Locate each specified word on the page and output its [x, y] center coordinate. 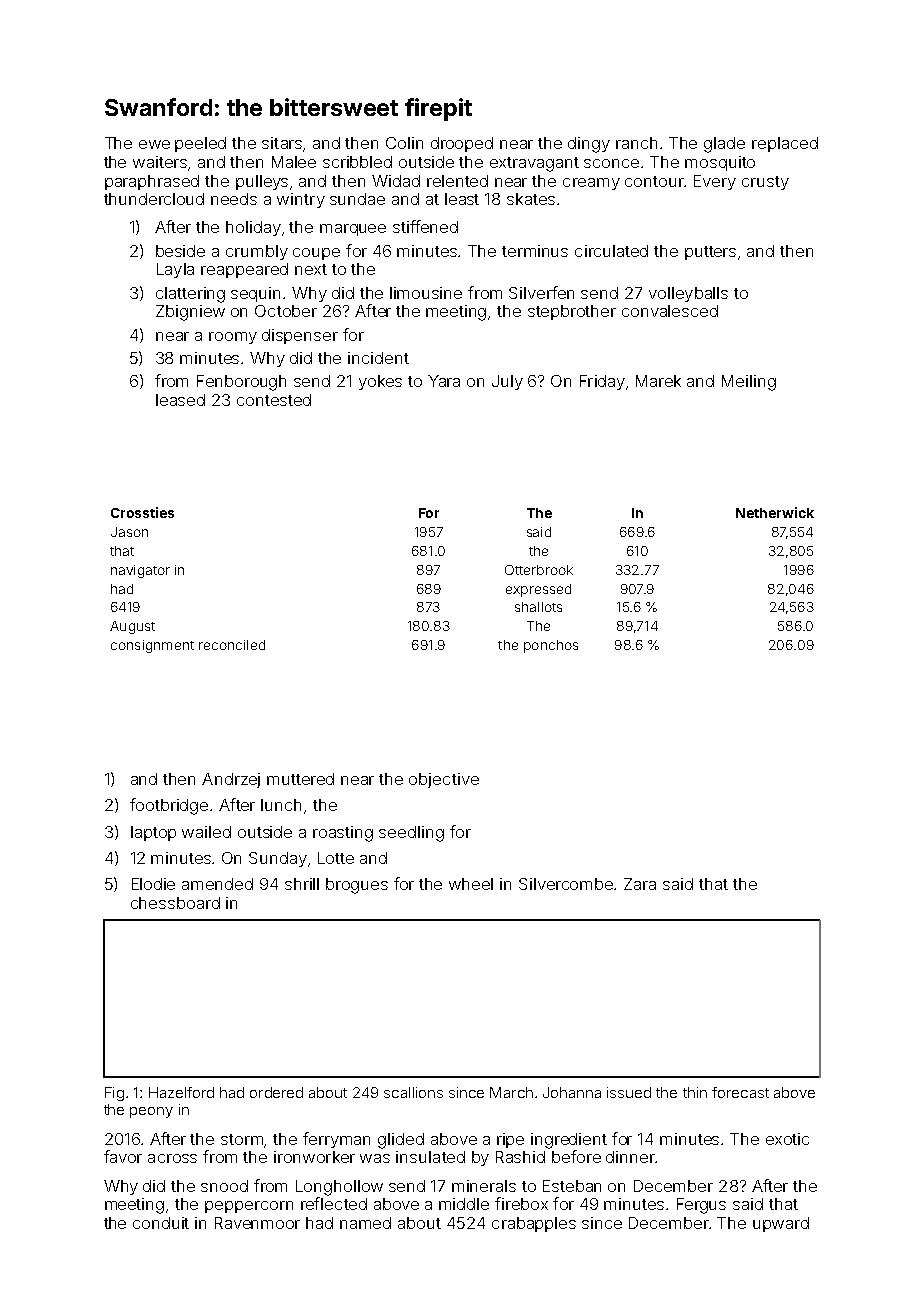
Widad [396, 181]
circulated [611, 251]
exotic [787, 1139]
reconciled [232, 645]
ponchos [551, 646]
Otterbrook [539, 570]
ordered [276, 1092]
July [507, 382]
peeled [200, 144]
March [511, 1092]
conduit [161, 1223]
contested [274, 400]
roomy [233, 338]
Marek [658, 381]
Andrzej [231, 780]
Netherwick [775, 512]
